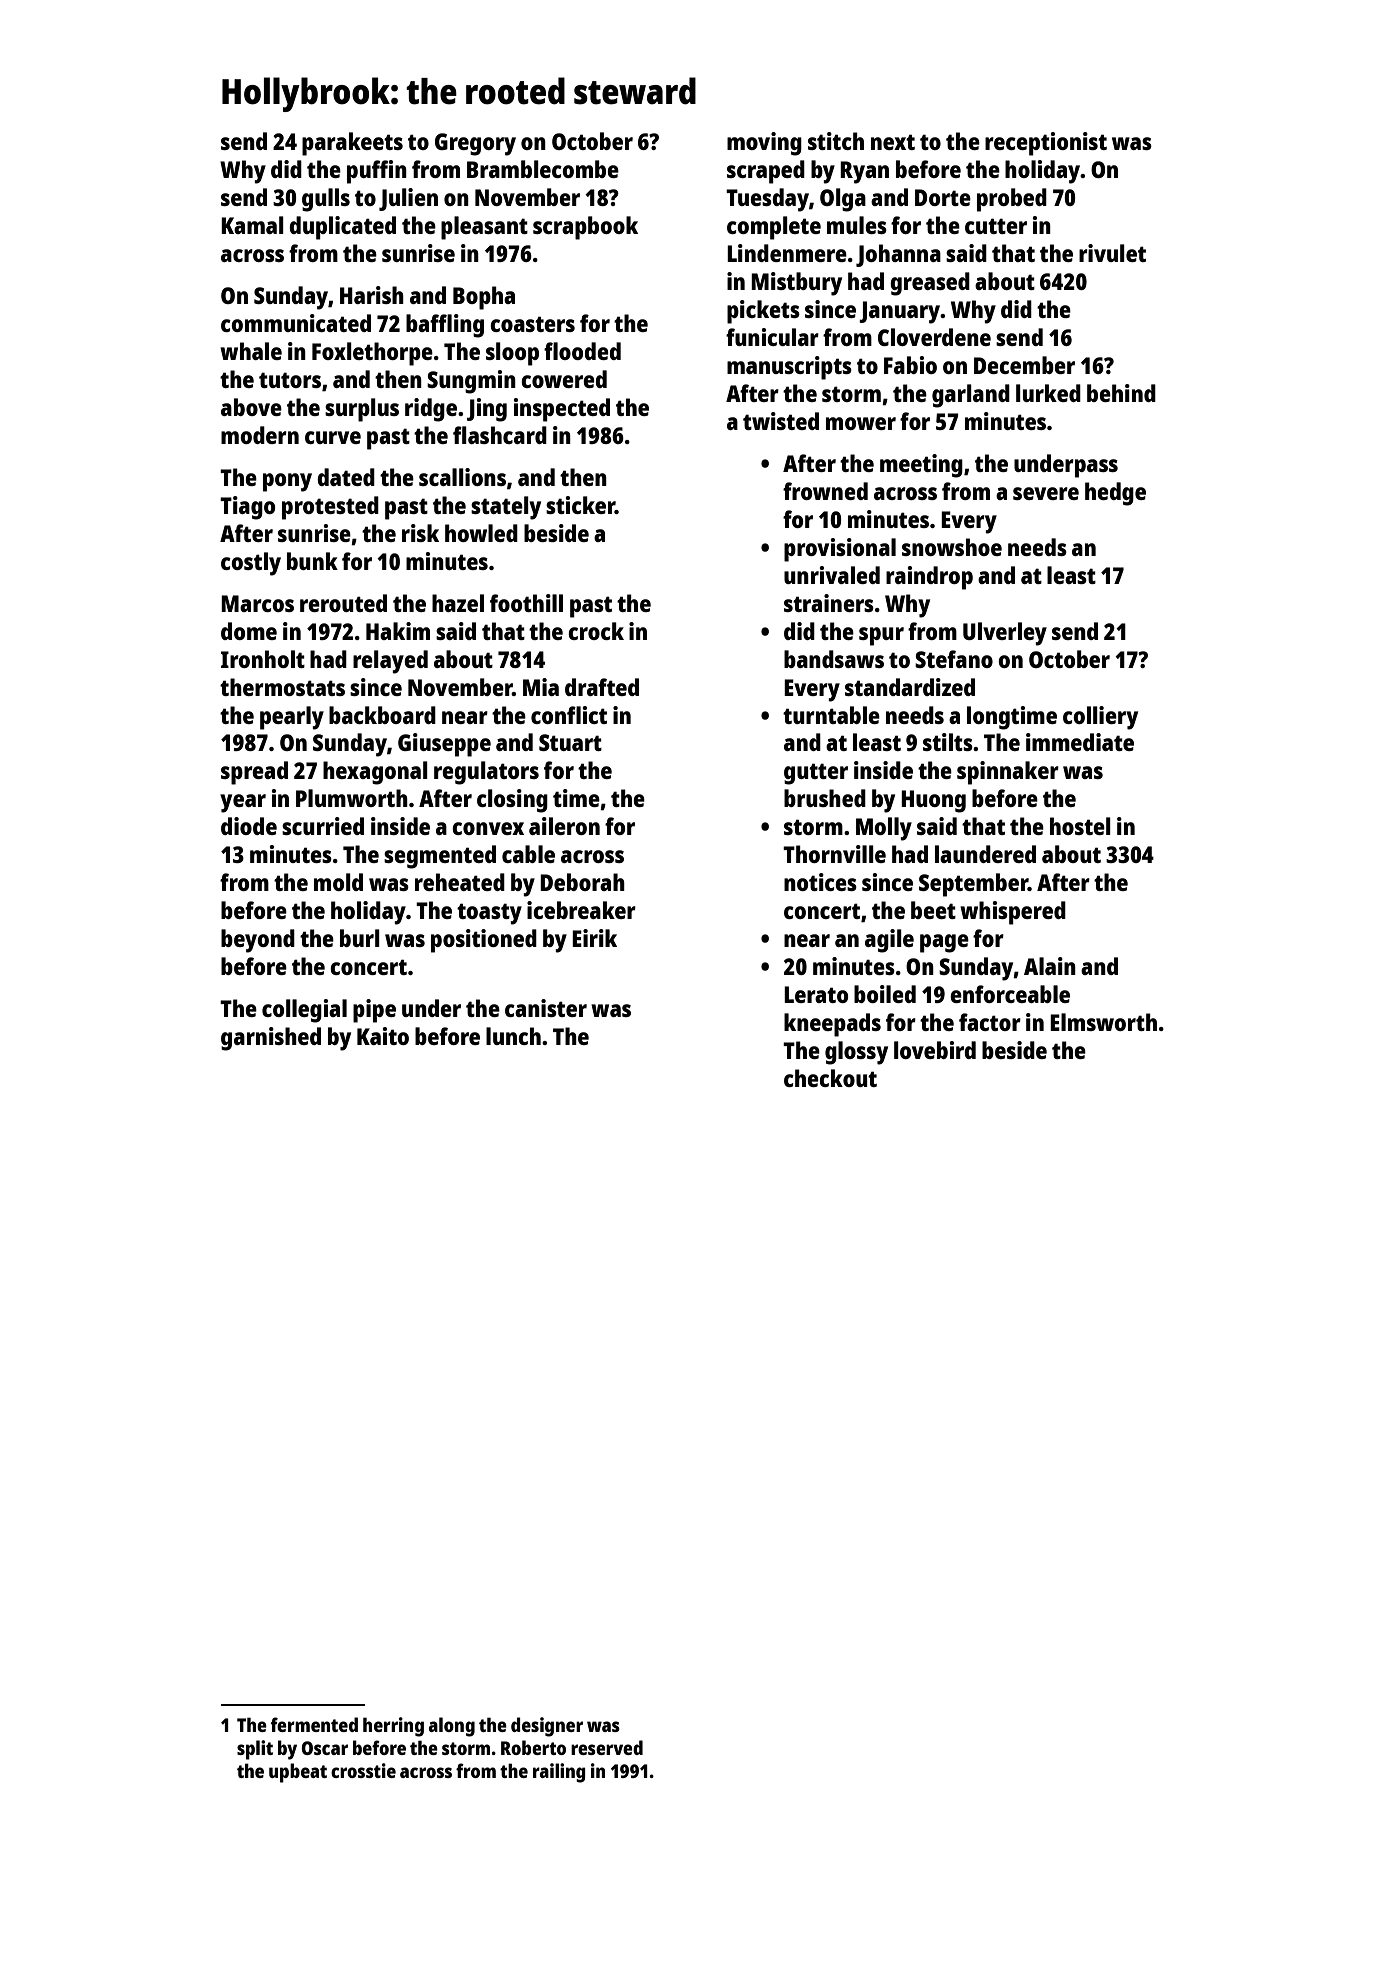 This image has height=1969, width=1386. Describe the element at coordinates (1046, 493) in the image. I see `severe` at that location.
